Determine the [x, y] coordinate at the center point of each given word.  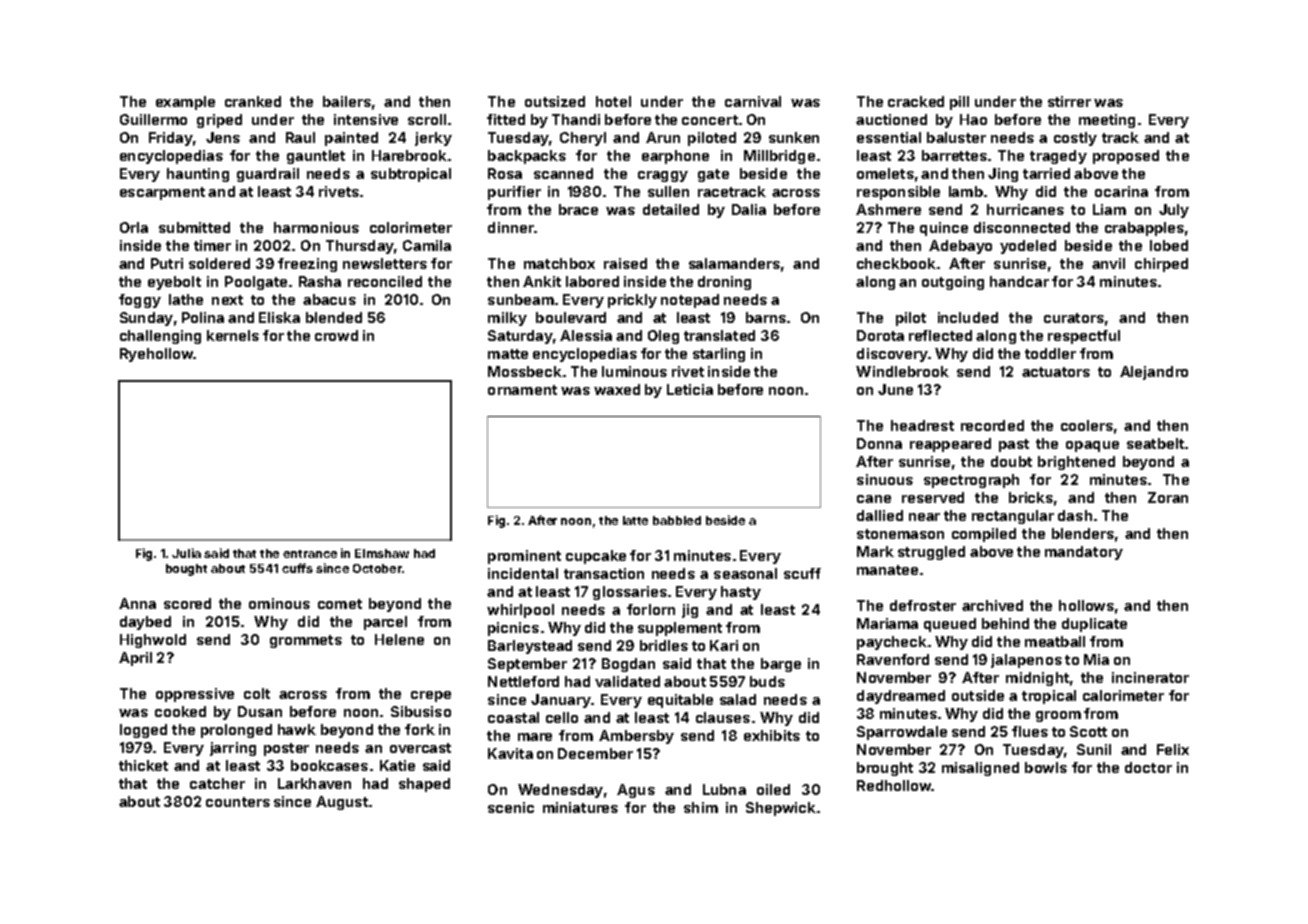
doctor [1148, 767]
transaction [604, 573]
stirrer [1069, 101]
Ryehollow [156, 355]
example [185, 103]
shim [701, 807]
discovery [892, 355]
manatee [887, 570]
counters [238, 802]
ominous [279, 603]
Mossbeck [525, 371]
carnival [753, 101]
